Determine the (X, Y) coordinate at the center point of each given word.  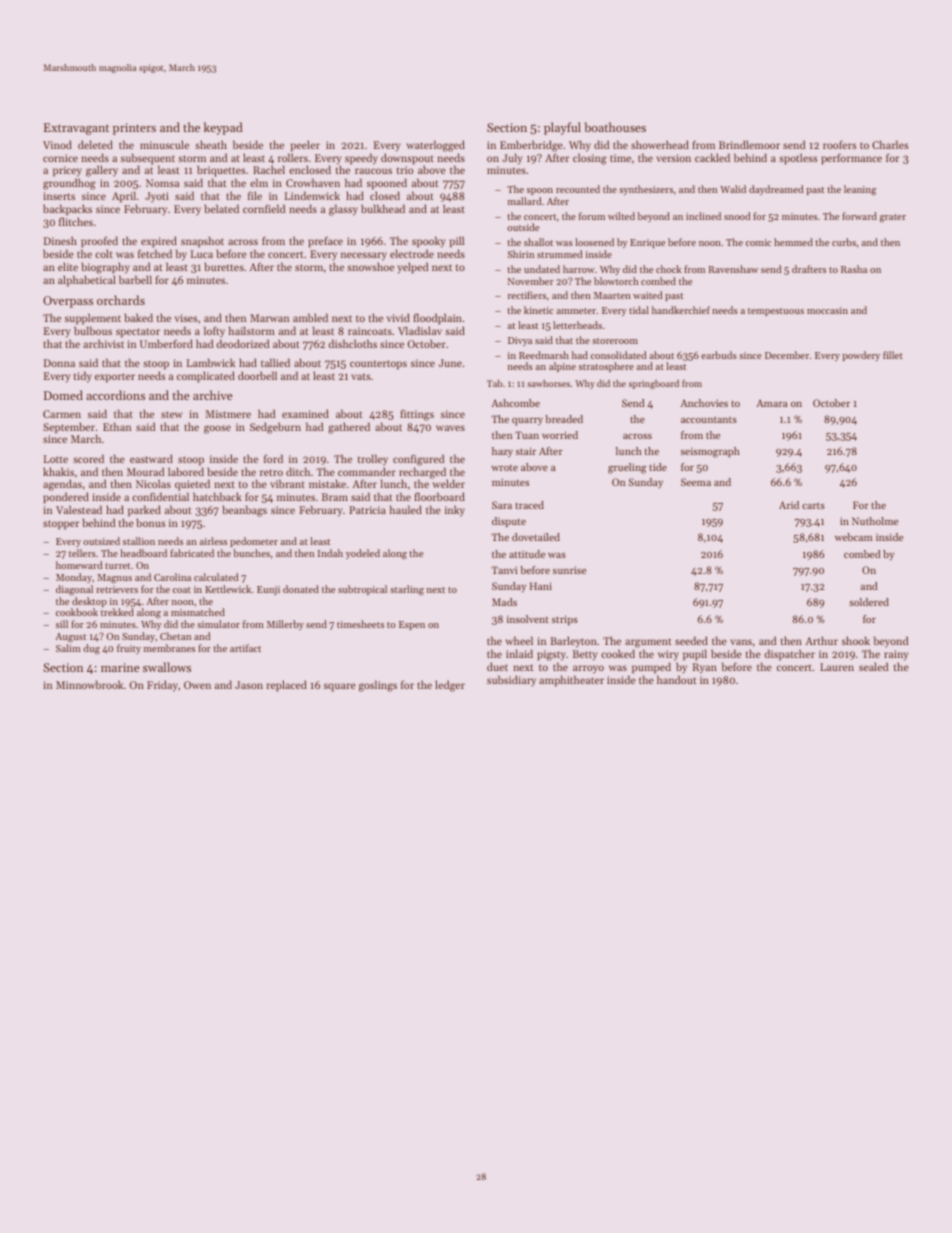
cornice (60, 158)
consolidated (618, 355)
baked (138, 317)
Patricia (367, 510)
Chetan (175, 636)
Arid (789, 505)
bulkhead (383, 208)
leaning (860, 190)
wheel (519, 640)
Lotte (56, 459)
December (787, 355)
